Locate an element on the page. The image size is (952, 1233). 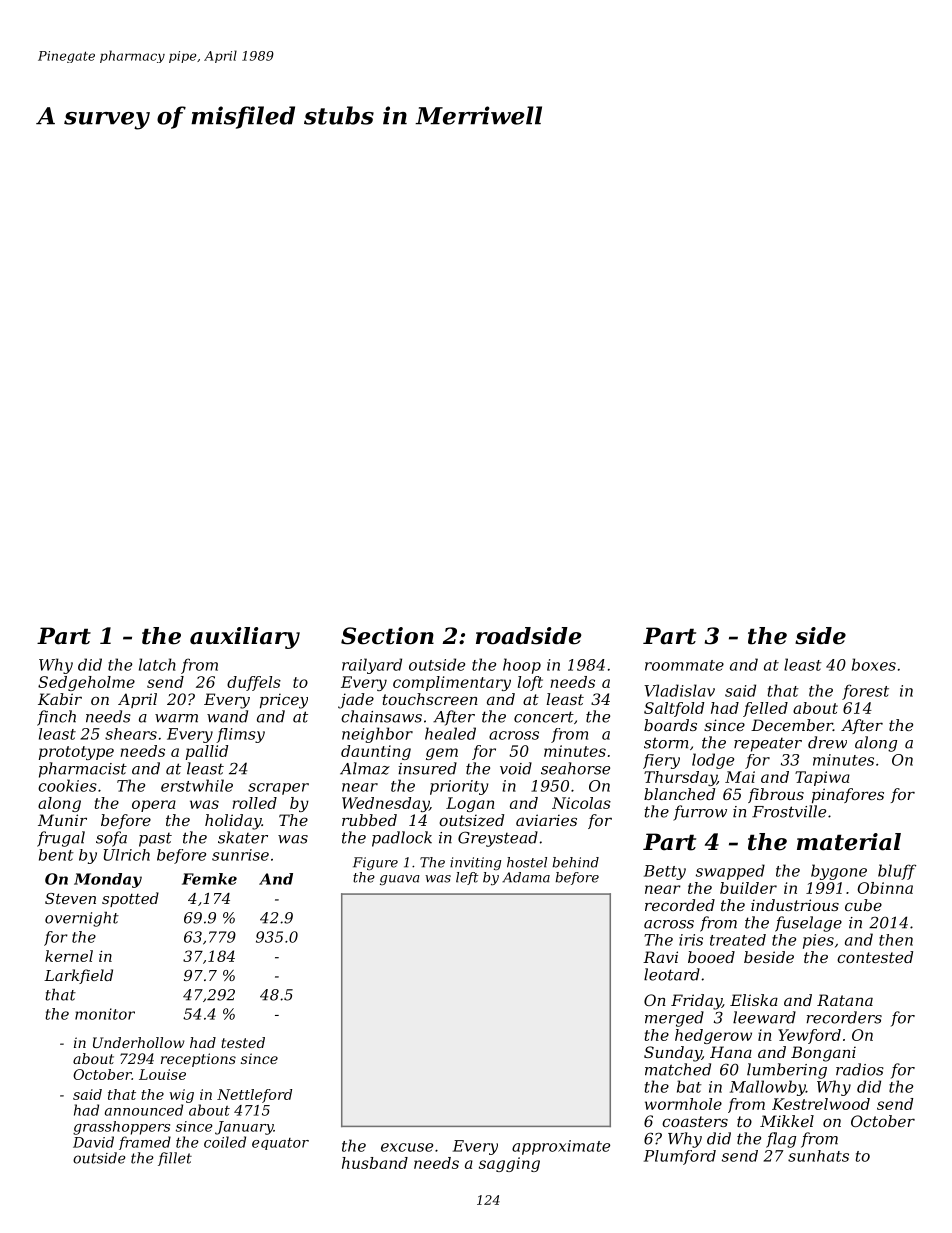
David is located at coordinates (93, 1142).
